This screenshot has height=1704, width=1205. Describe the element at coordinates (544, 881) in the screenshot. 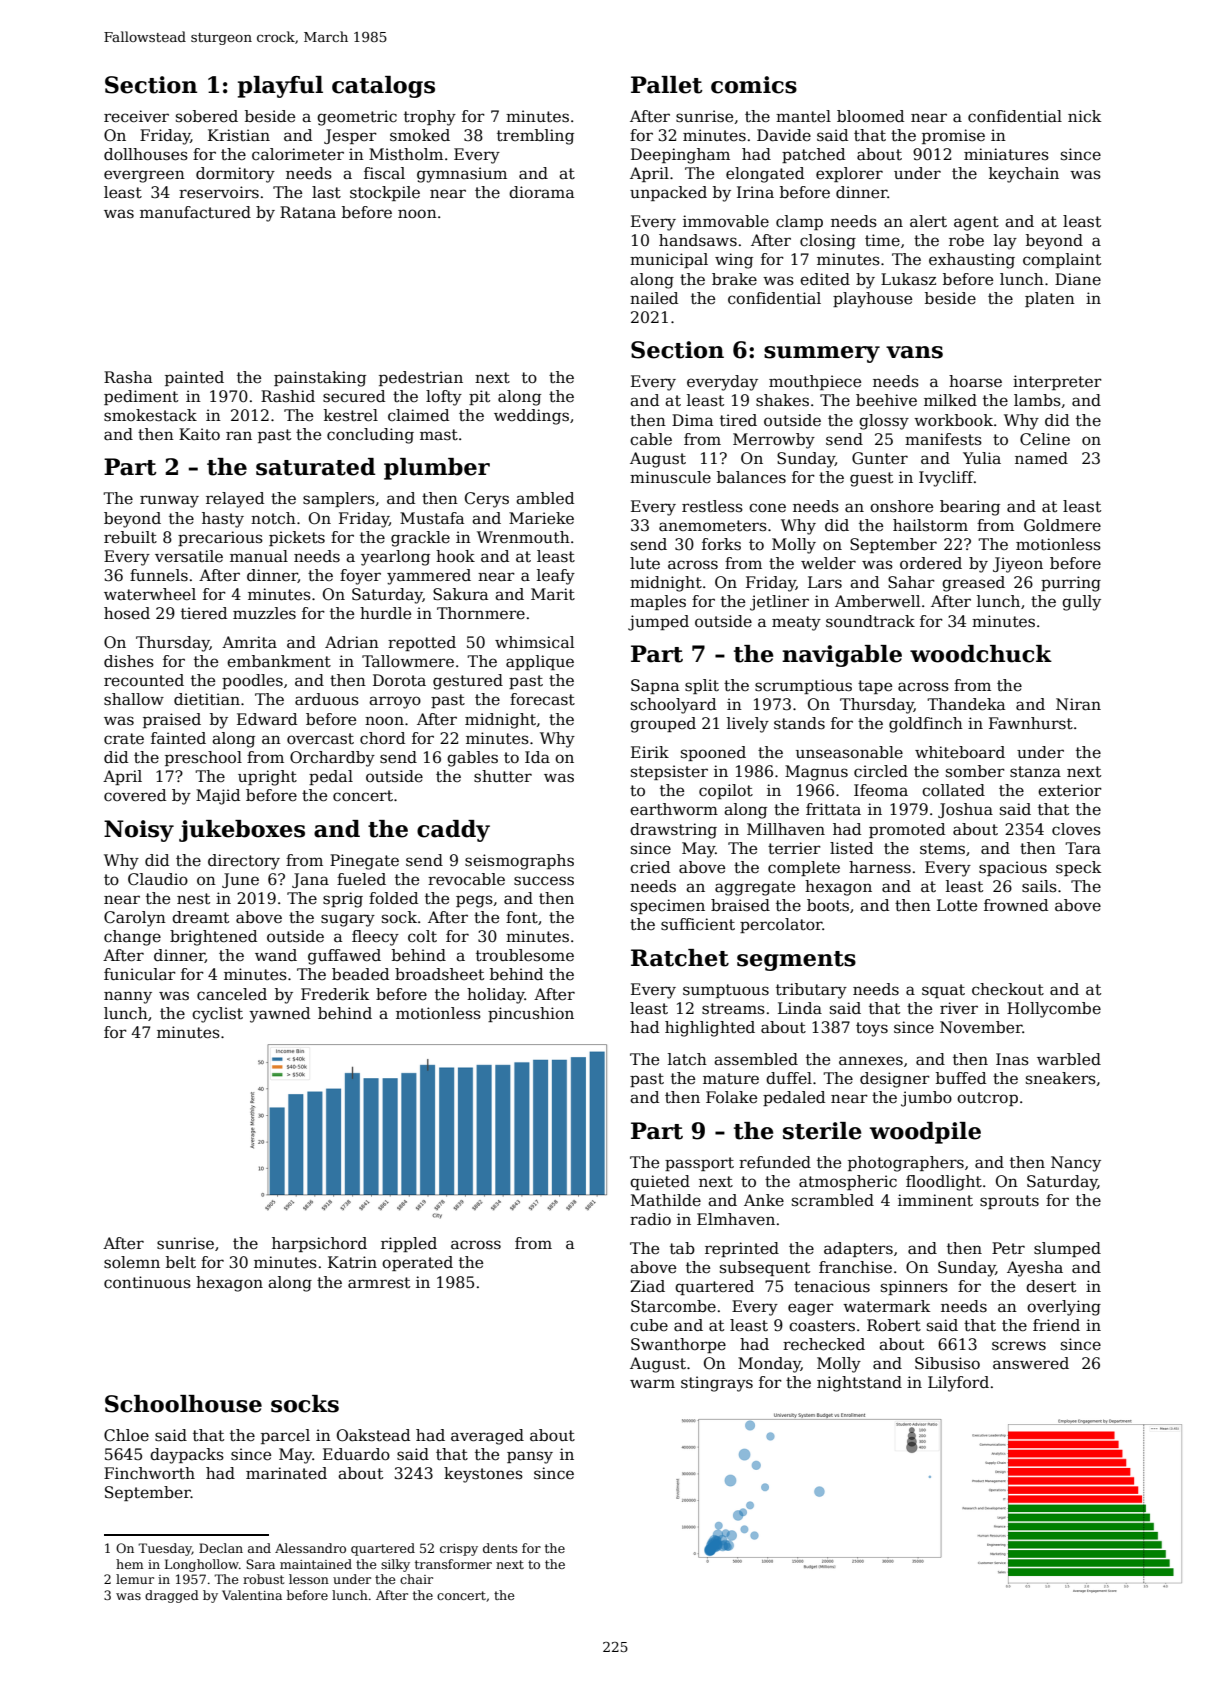

I see `success` at that location.
